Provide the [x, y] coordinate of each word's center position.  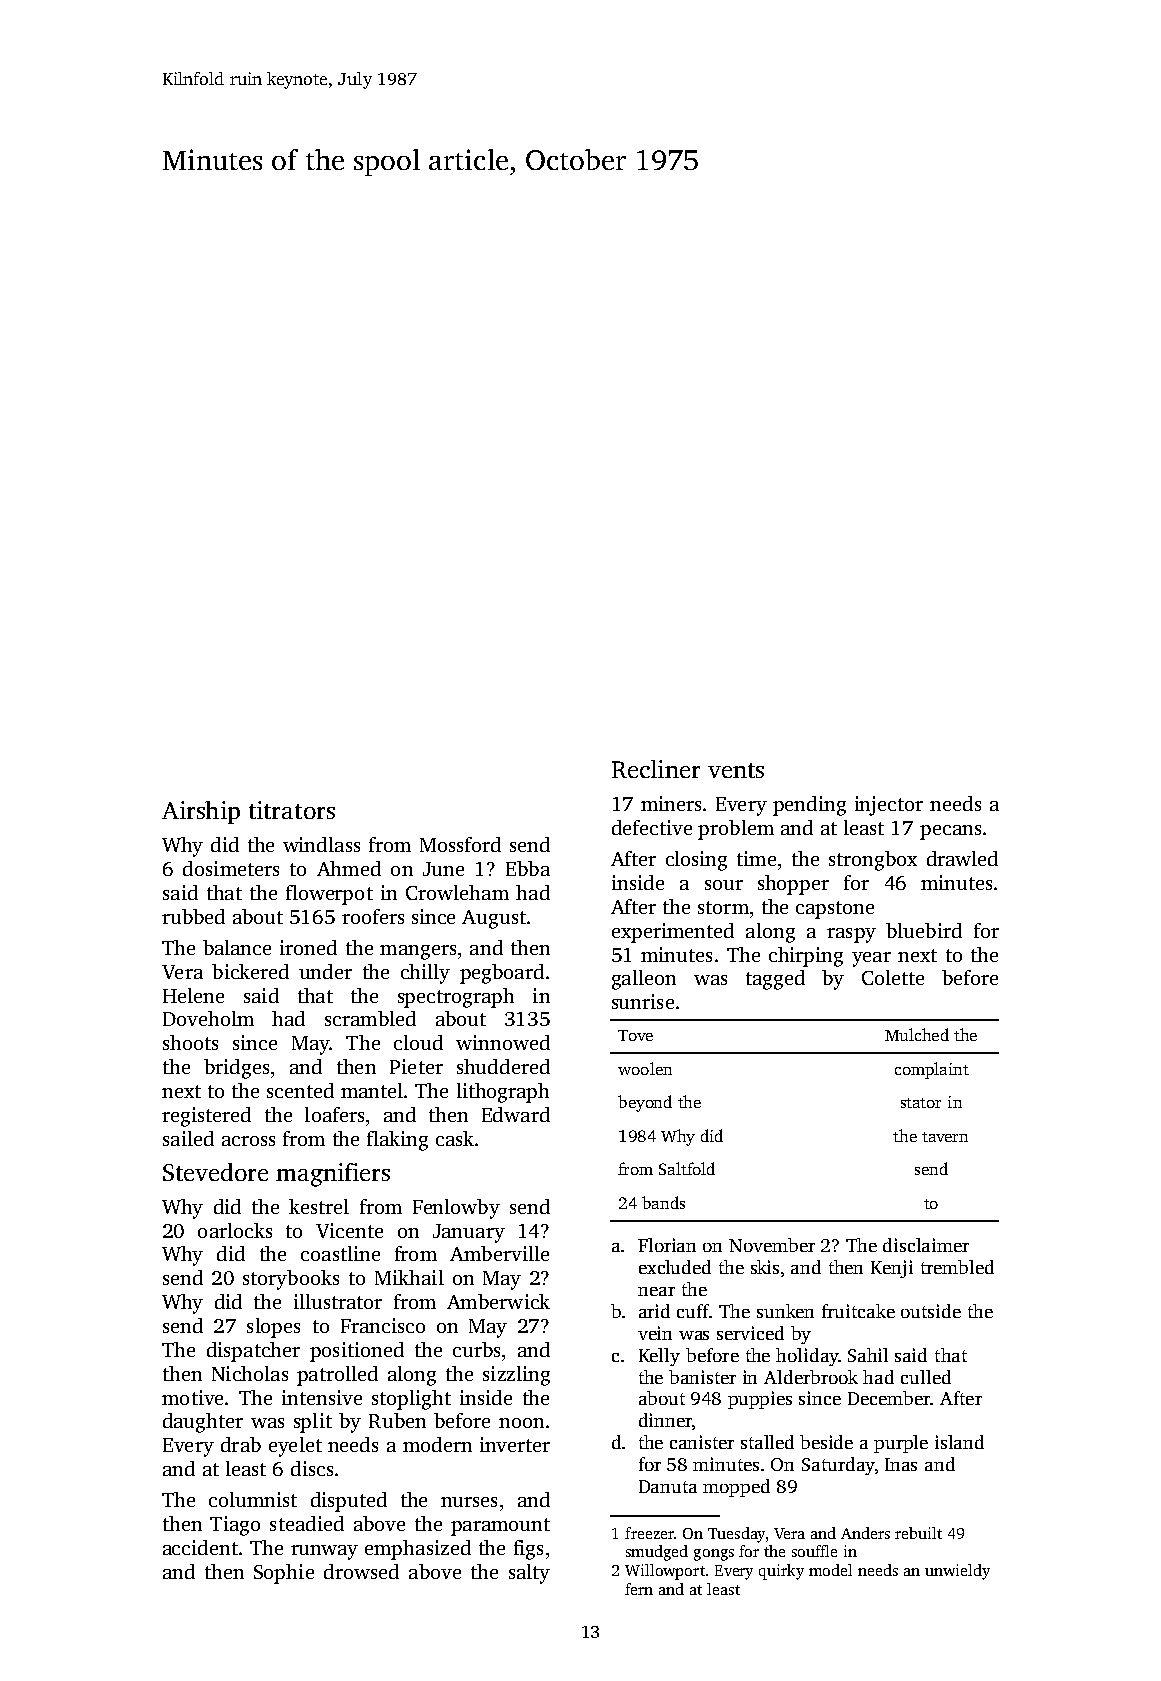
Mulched [917, 1034]
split [313, 1423]
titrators [292, 810]
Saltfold [687, 1168]
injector [889, 806]
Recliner [656, 769]
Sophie [284, 1574]
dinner [665, 1420]
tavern [945, 1137]
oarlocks [235, 1230]
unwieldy [957, 1572]
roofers [373, 916]
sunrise [643, 1001]
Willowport [665, 1572]
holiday [807, 1357]
